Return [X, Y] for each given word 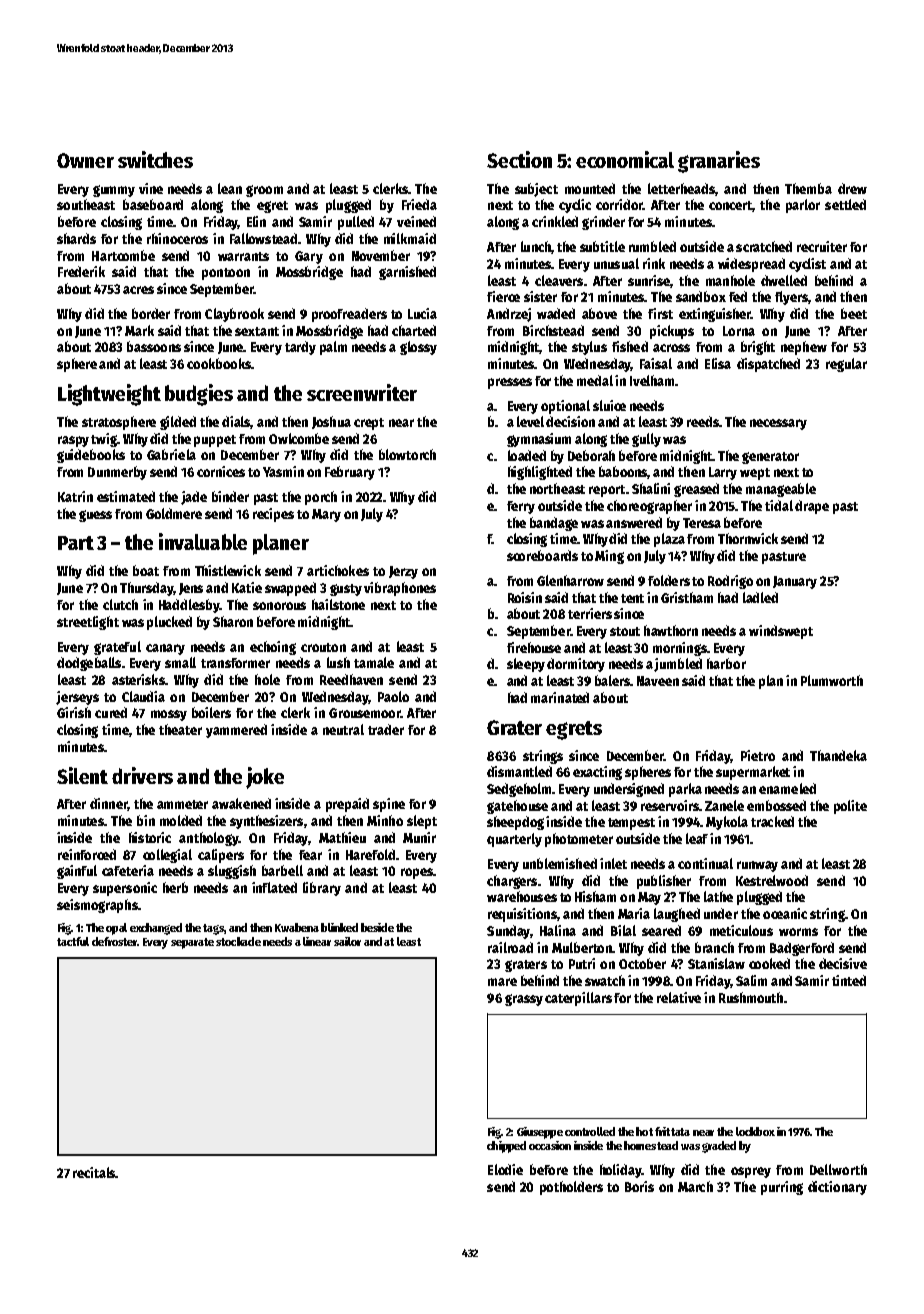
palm [333, 348]
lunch [536, 246]
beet [854, 313]
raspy [73, 441]
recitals [94, 1172]
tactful [73, 941]
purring [782, 1188]
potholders [571, 1188]
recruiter [822, 246]
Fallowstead [263, 238]
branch [714, 947]
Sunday [508, 932]
